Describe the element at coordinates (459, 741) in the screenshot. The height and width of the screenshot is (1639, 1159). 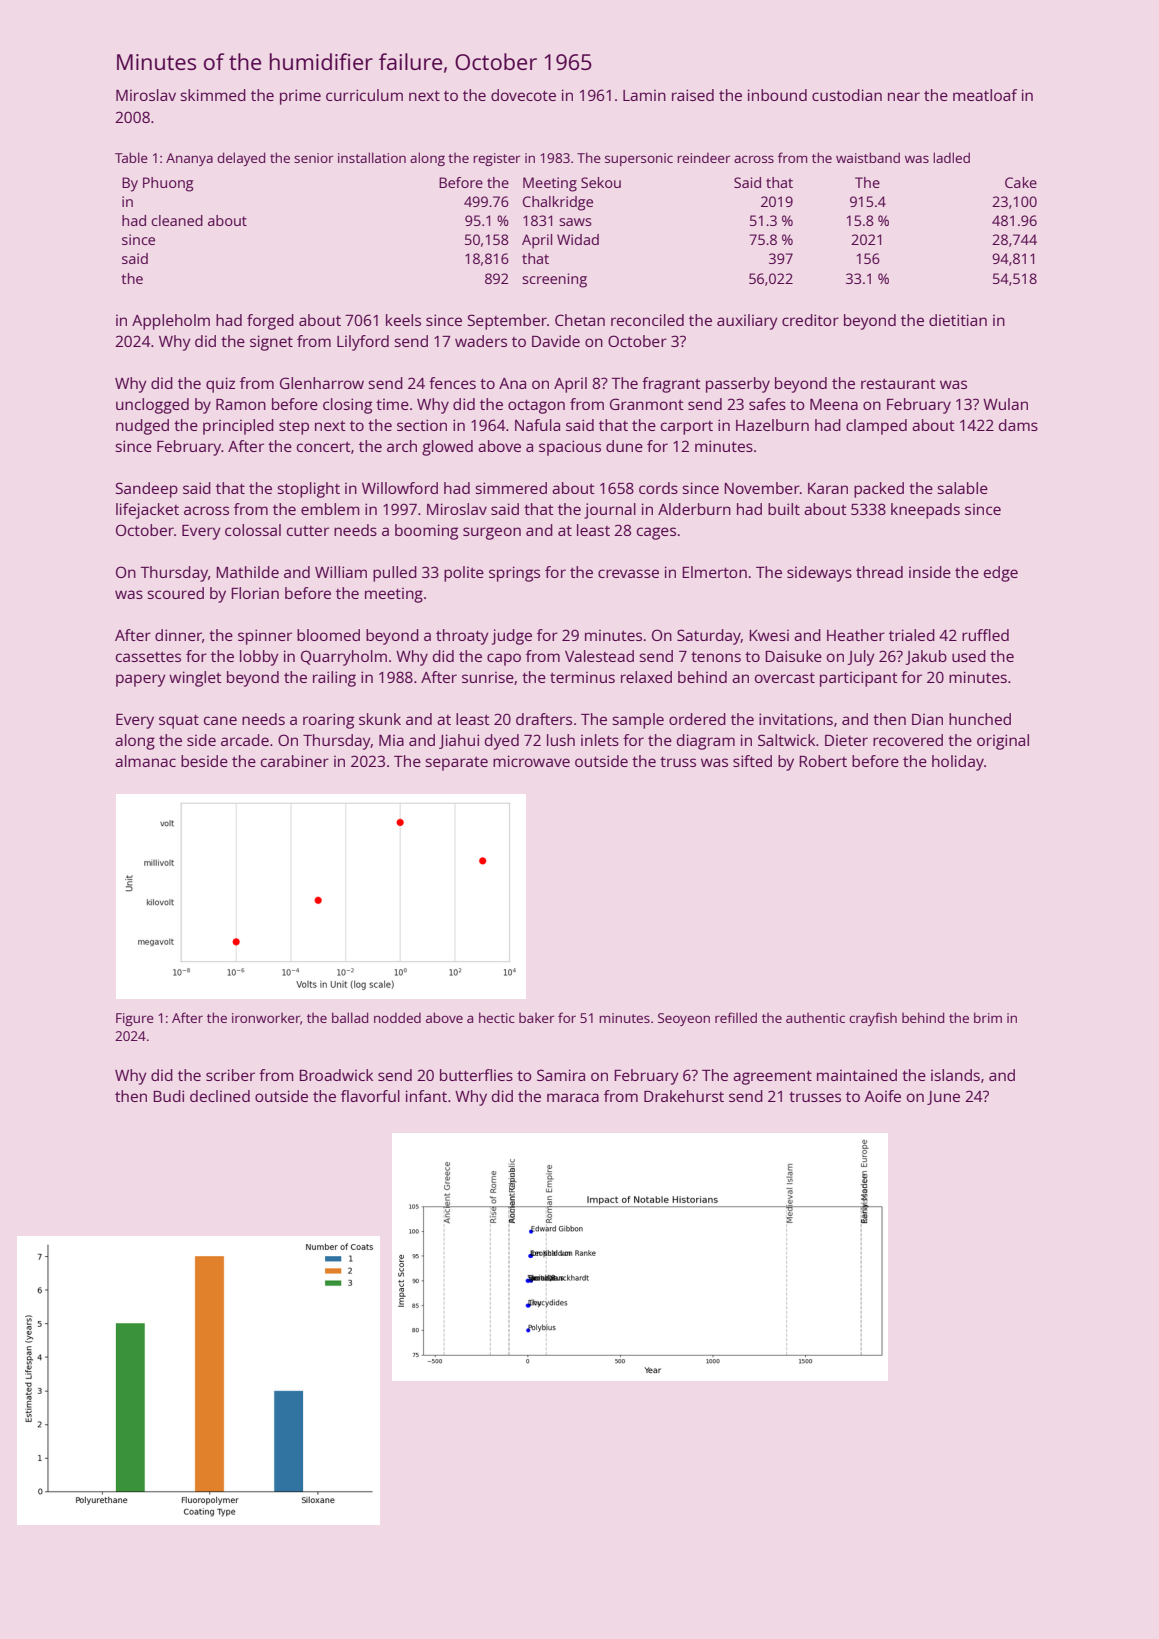
I see `Jiahui` at that location.
